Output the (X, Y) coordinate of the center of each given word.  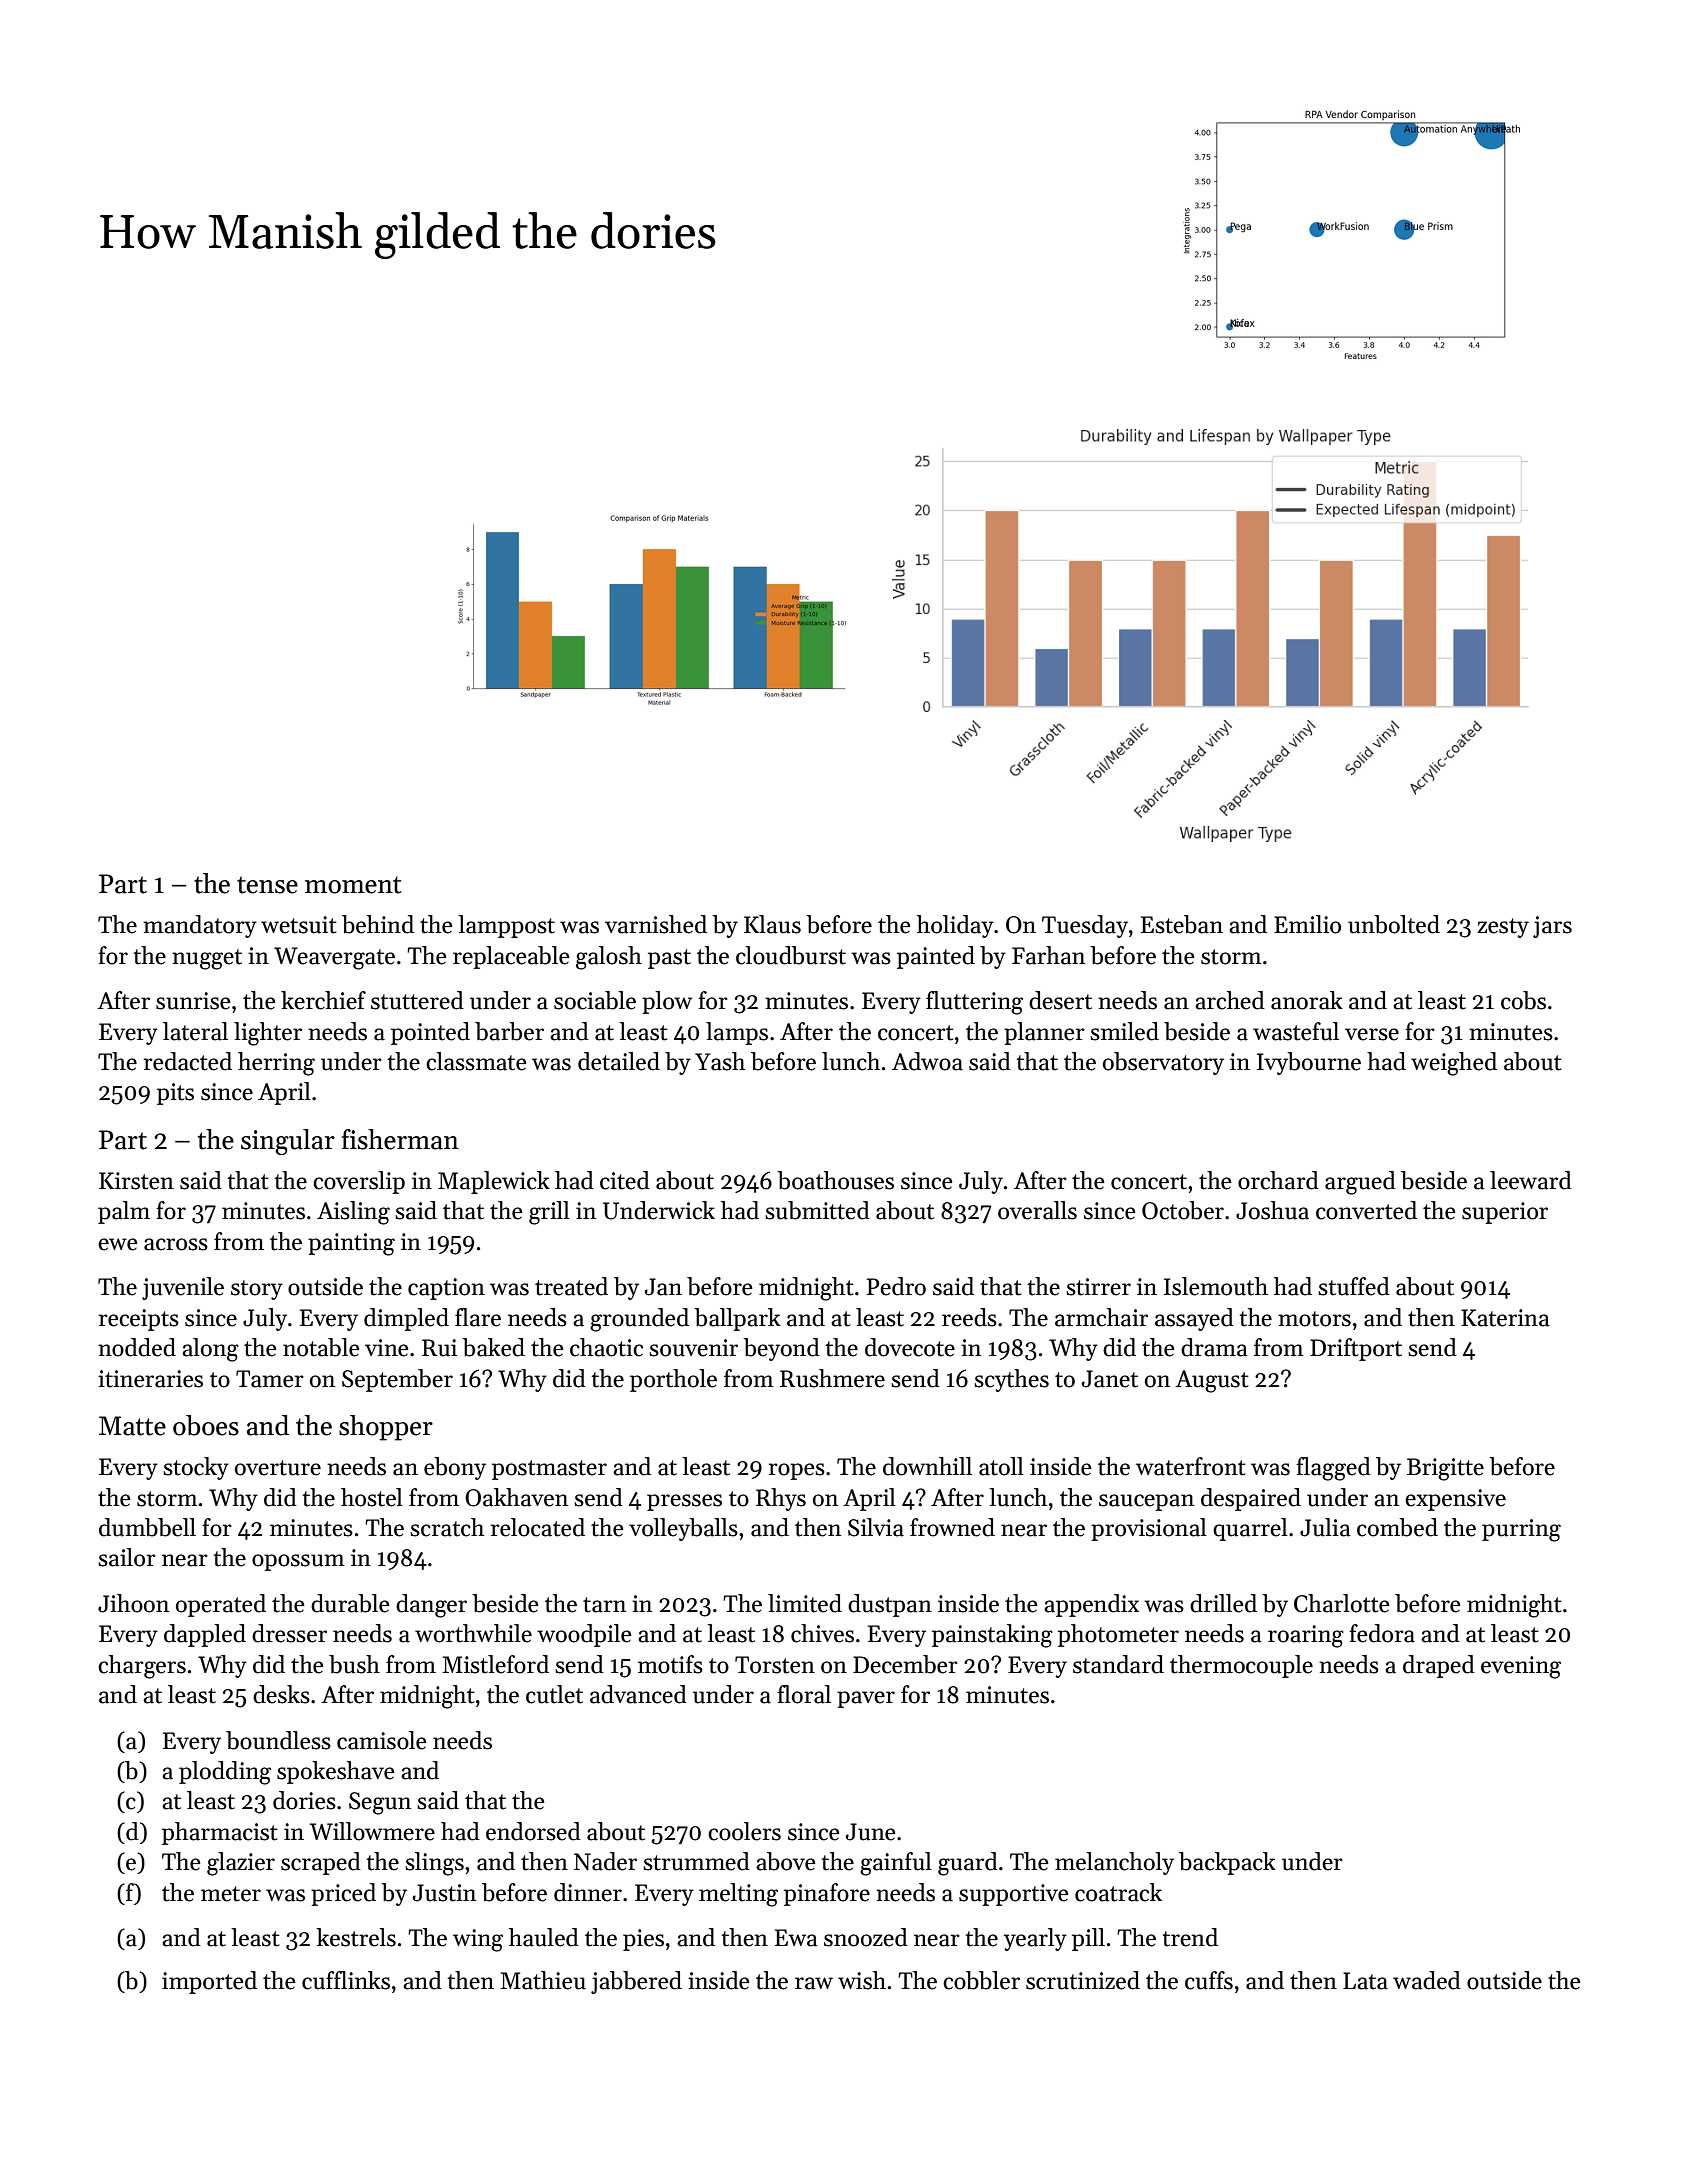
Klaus (772, 924)
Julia (1325, 1527)
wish (862, 1980)
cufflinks (346, 1980)
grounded (639, 1320)
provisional (1149, 1529)
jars (1552, 927)
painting (351, 1244)
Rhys (781, 1499)
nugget (207, 959)
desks (281, 1694)
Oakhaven (516, 1497)
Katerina (1505, 1318)
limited (805, 1603)
